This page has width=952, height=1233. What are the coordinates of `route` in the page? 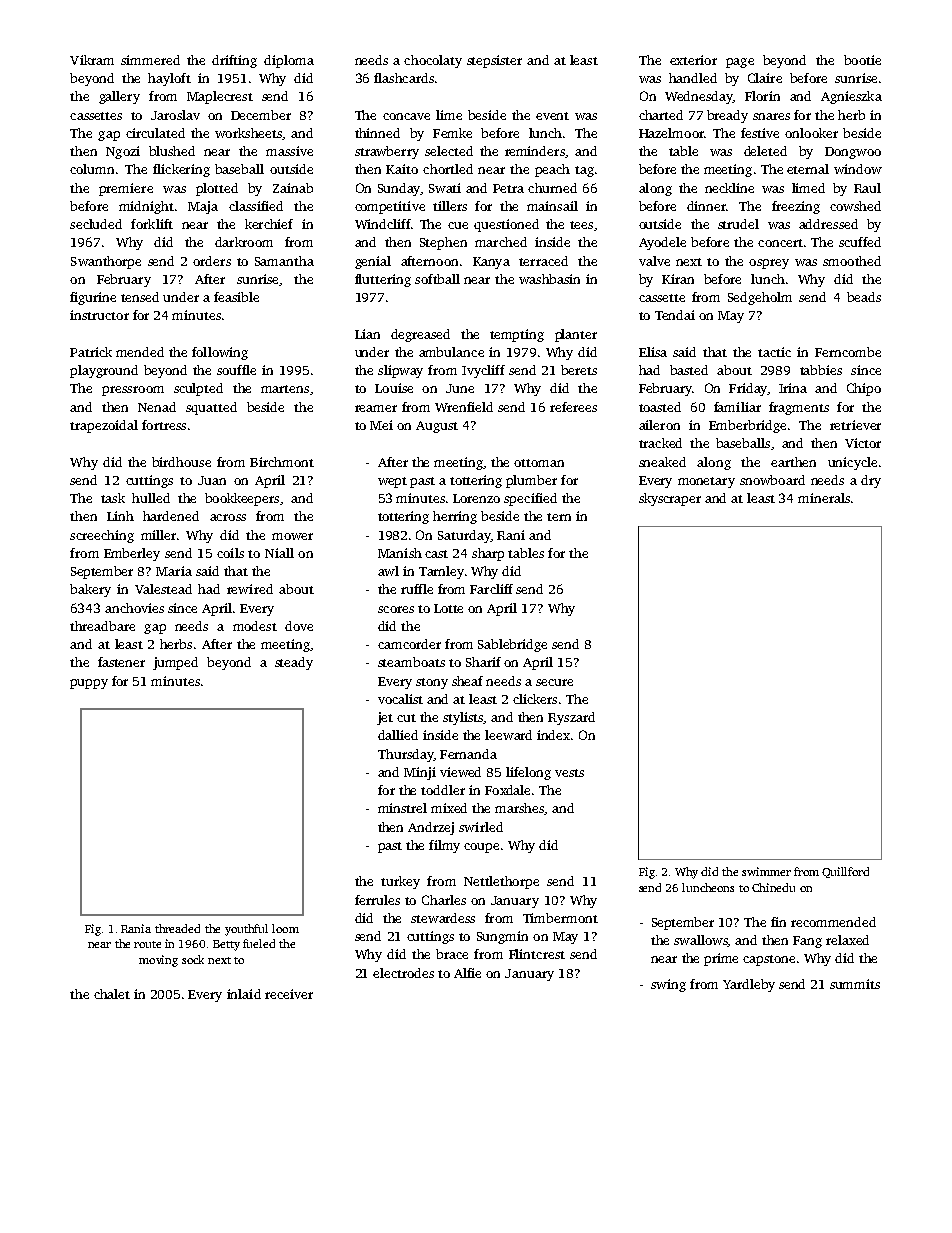 It's located at (147, 944).
